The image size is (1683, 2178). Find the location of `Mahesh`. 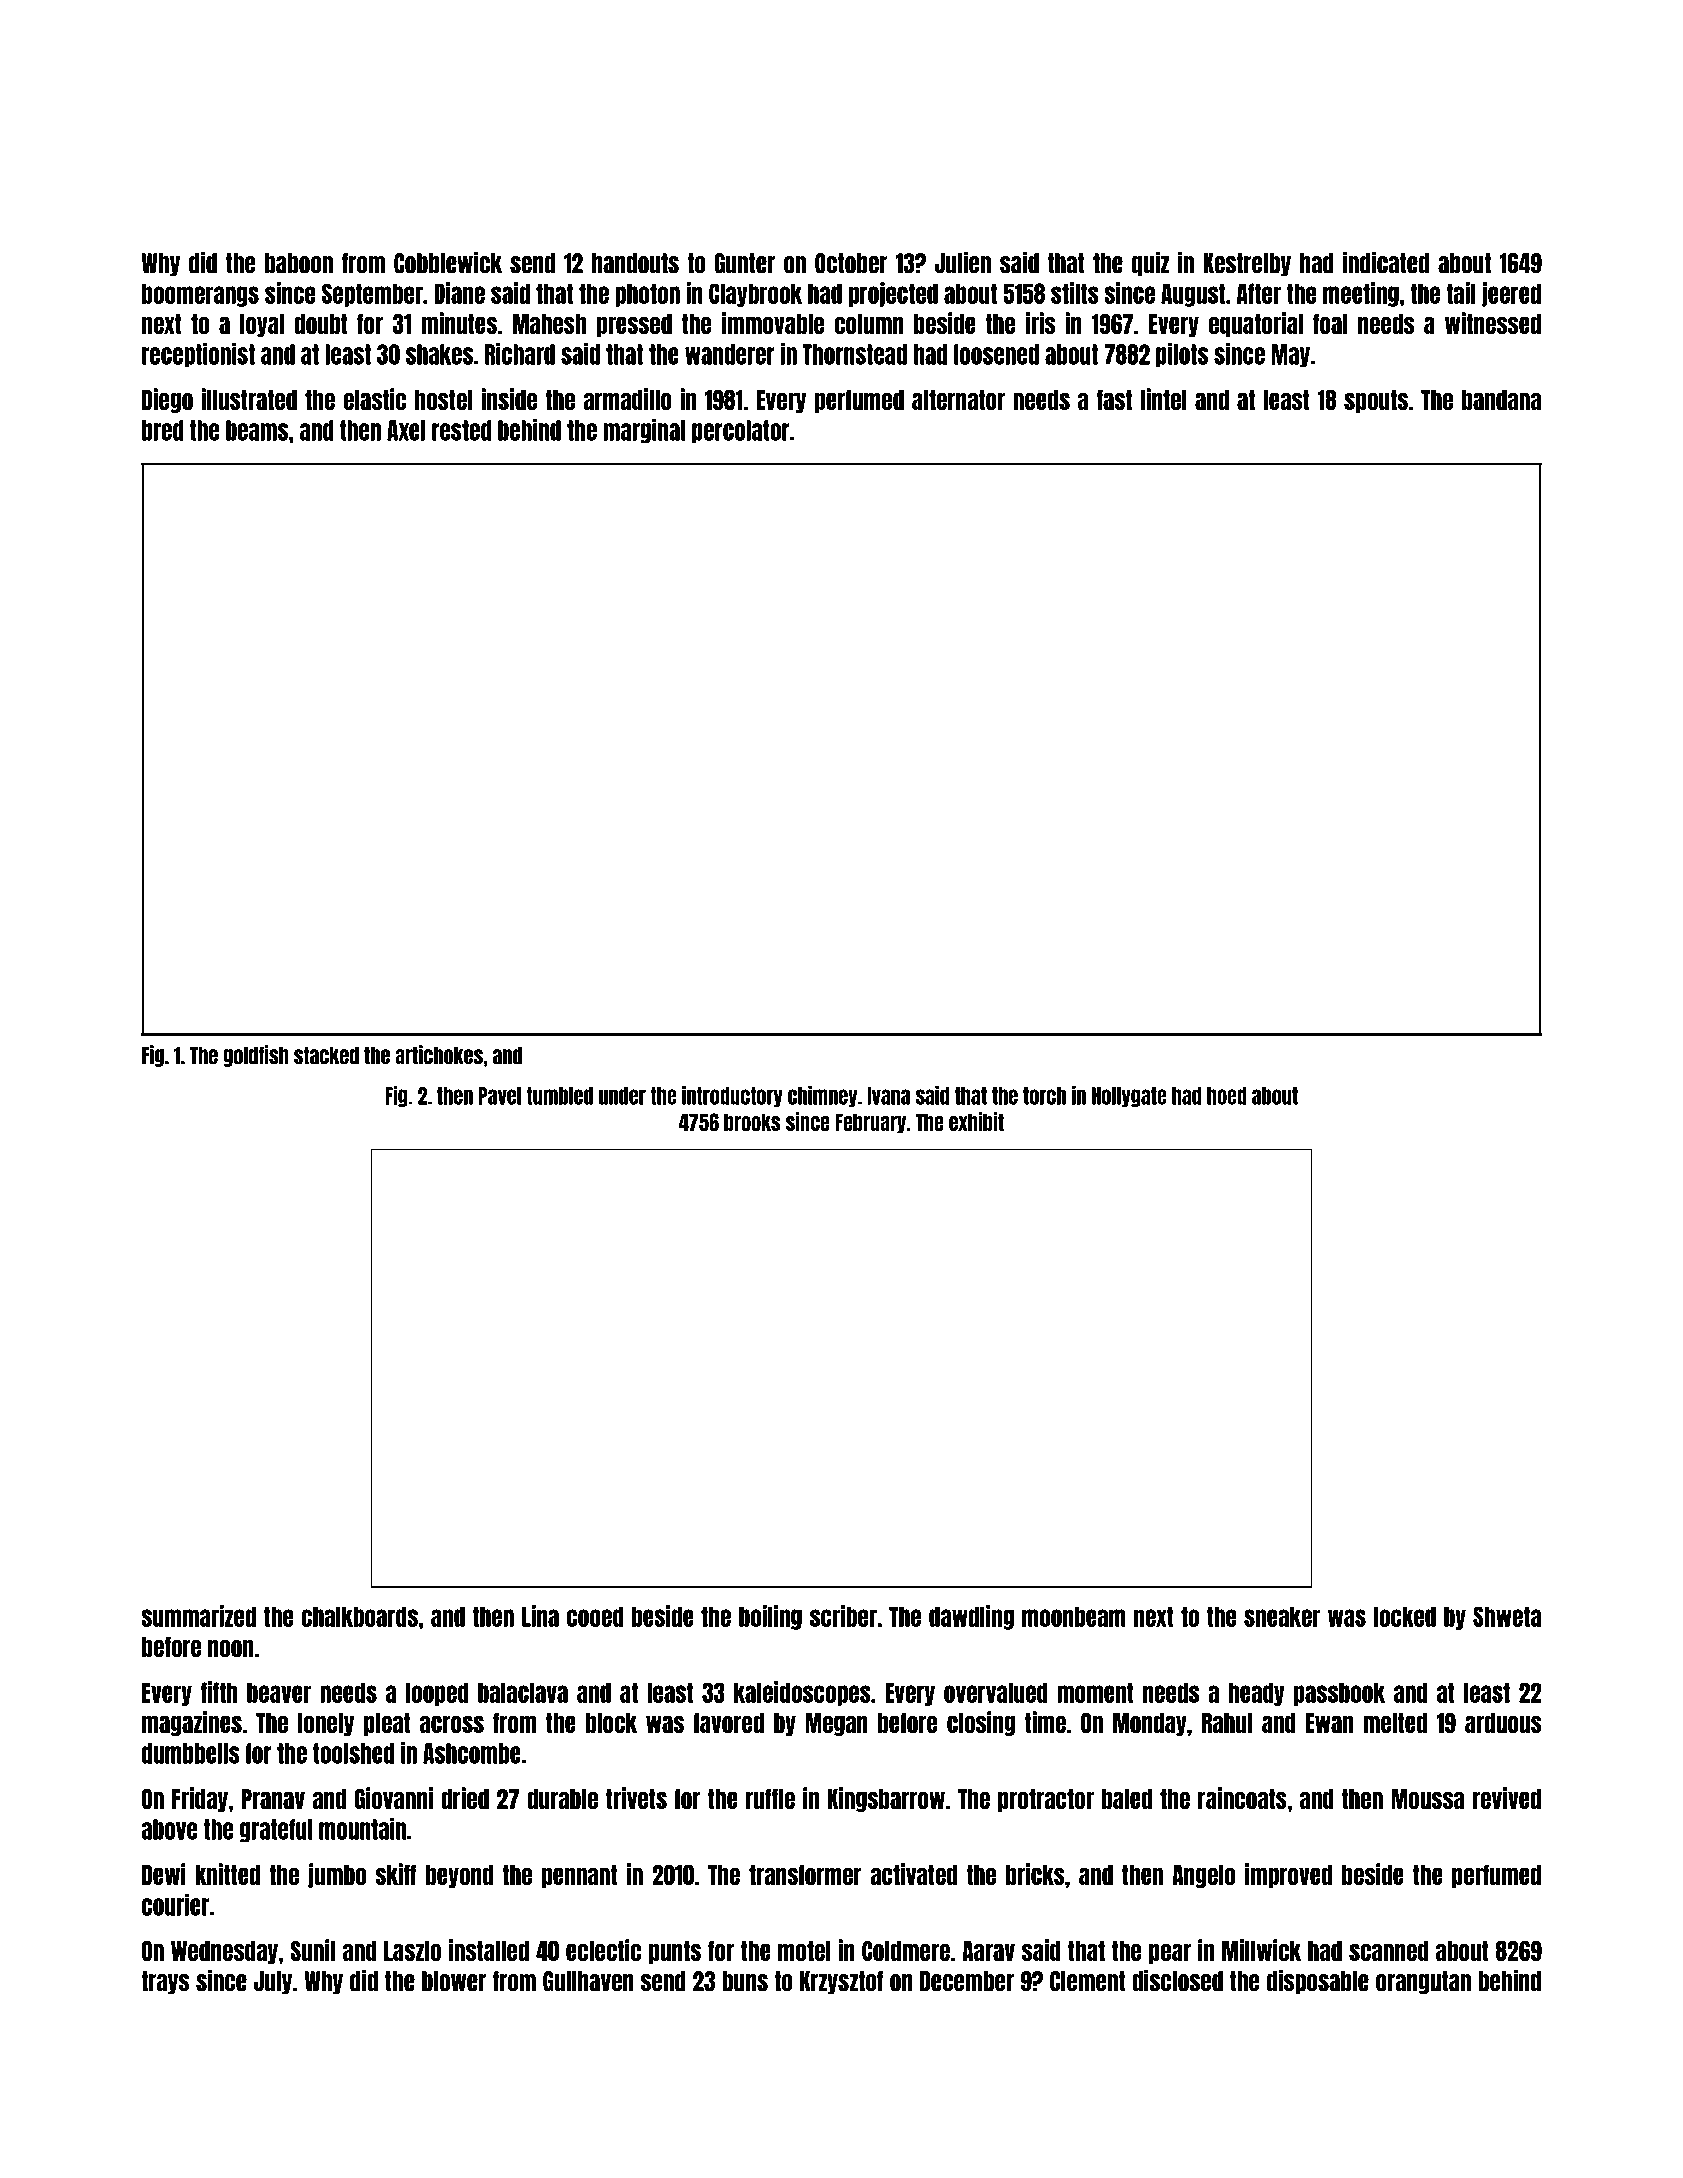

Mahesh is located at coordinates (549, 324).
